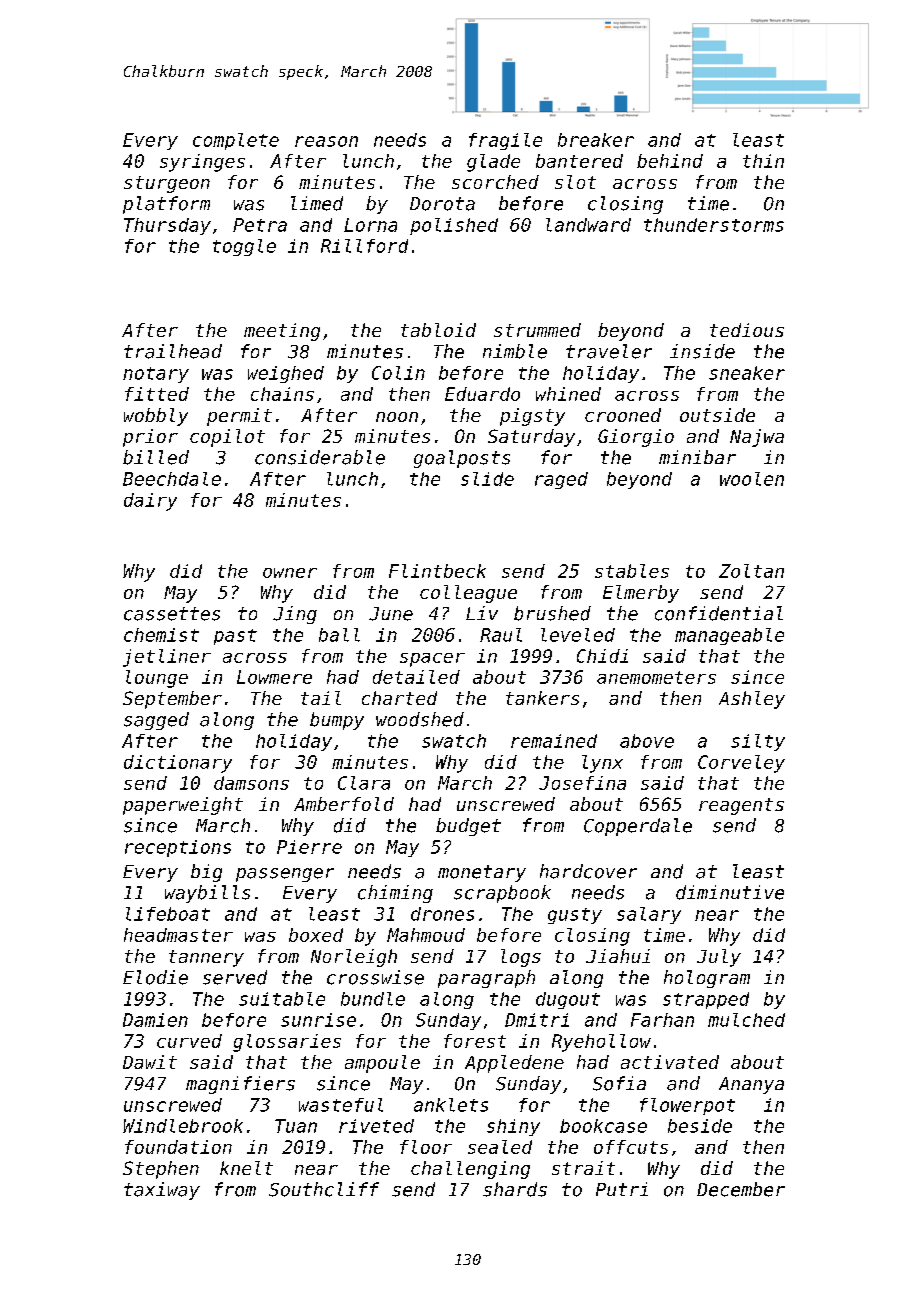  What do you see at coordinates (700, 1126) in the screenshot?
I see `beside` at bounding box center [700, 1126].
